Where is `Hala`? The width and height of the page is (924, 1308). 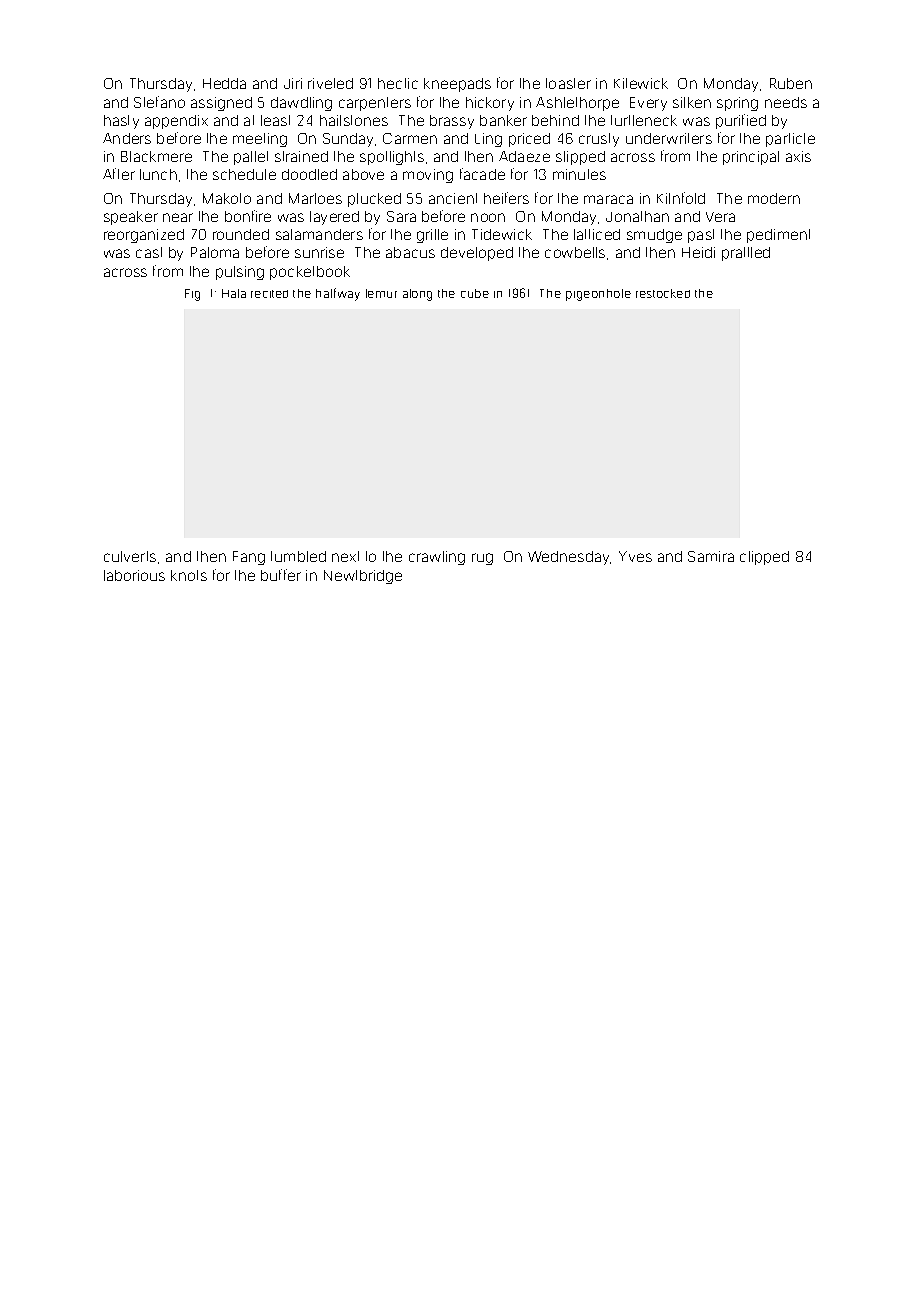
Hala is located at coordinates (234, 293).
